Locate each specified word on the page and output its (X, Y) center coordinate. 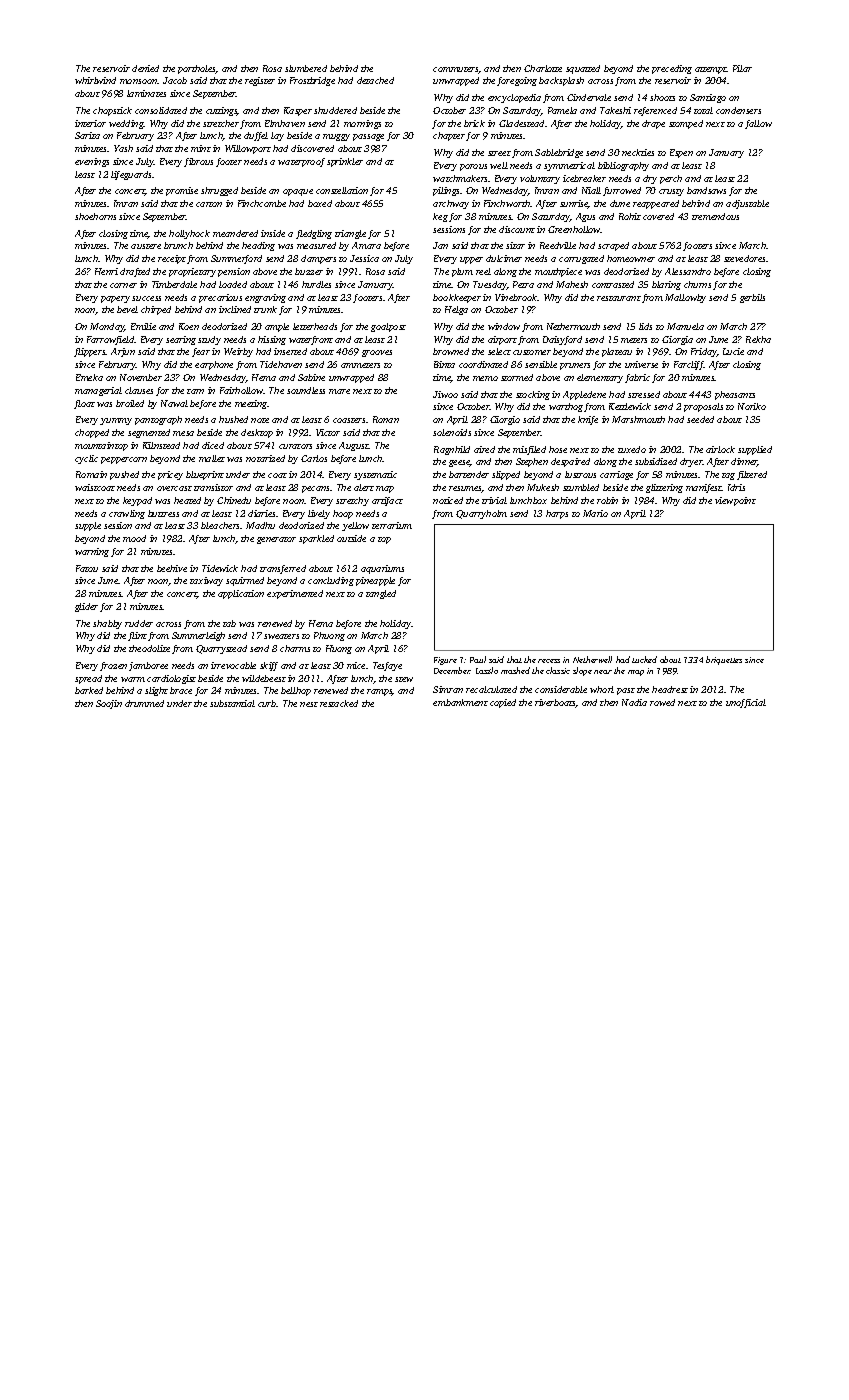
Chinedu (234, 500)
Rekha (758, 339)
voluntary (540, 179)
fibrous (198, 162)
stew (404, 679)
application (241, 594)
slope (582, 671)
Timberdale (174, 284)
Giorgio (505, 420)
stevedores (744, 258)
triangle (350, 234)
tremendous (715, 216)
